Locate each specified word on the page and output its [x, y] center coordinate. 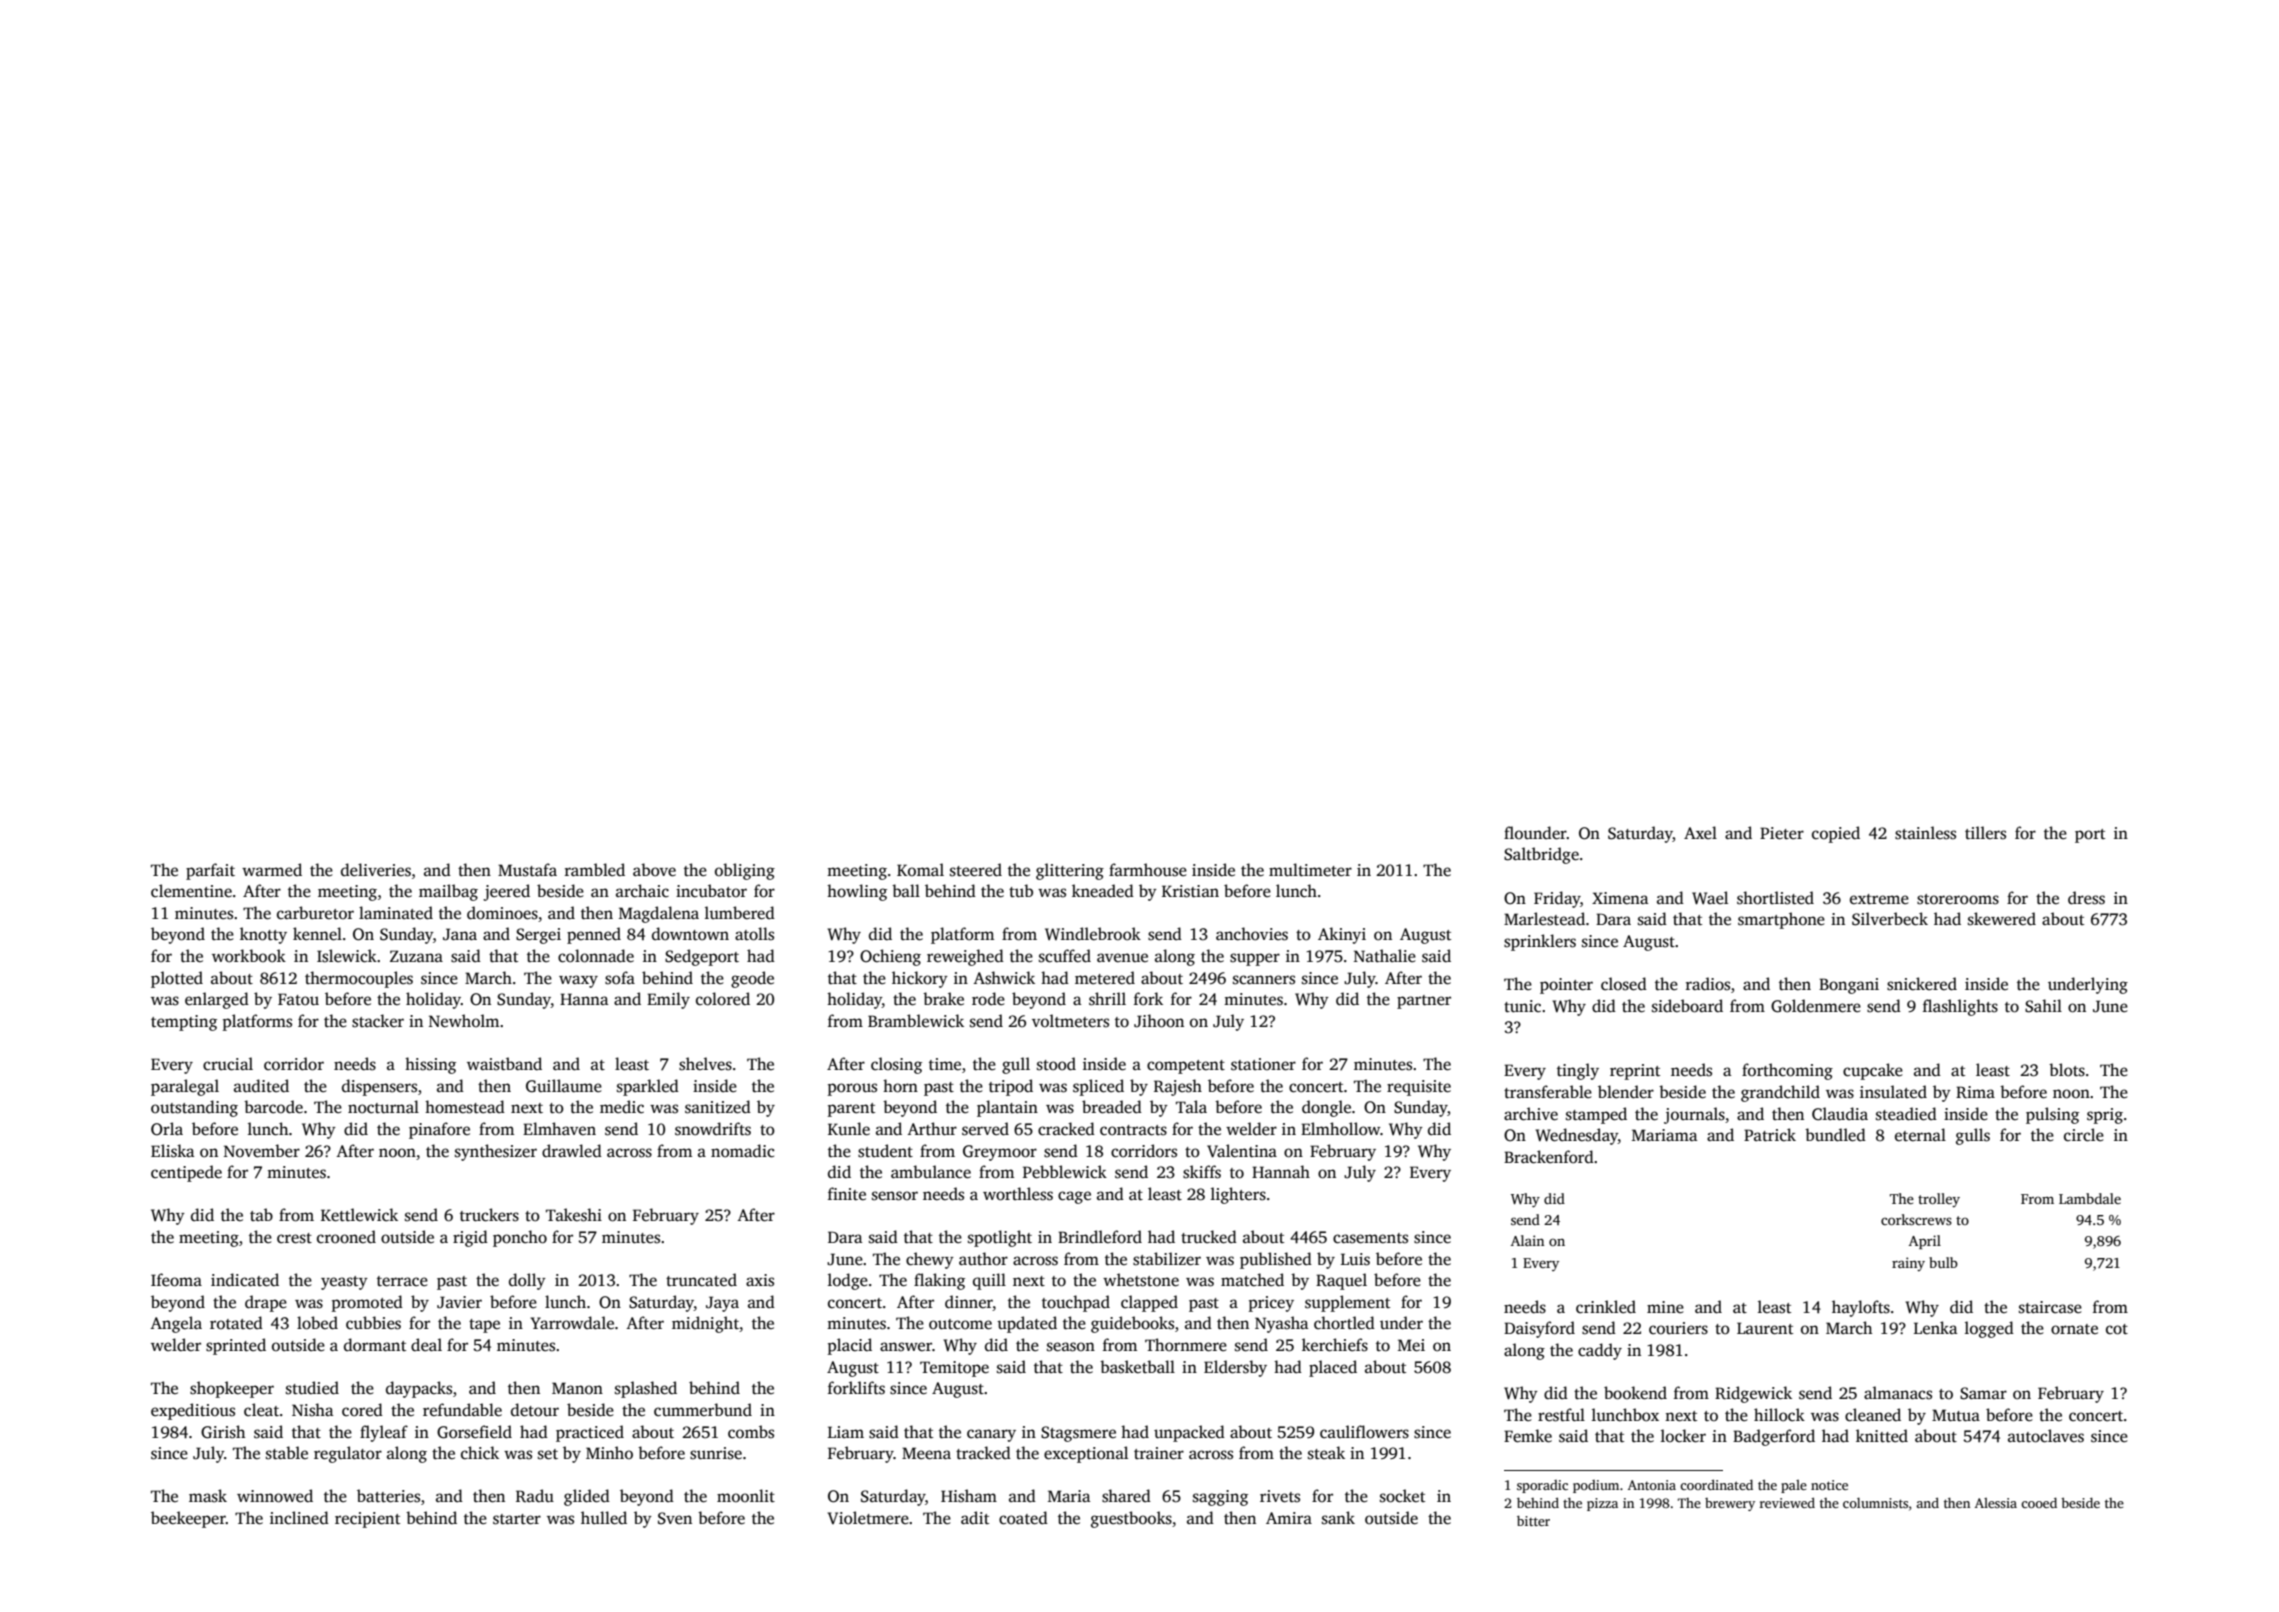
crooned [346, 1237]
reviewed [1787, 1502]
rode [988, 999]
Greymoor [1000, 1153]
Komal [920, 869]
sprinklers [1540, 942]
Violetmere [868, 1518]
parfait [210, 871]
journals [1694, 1115]
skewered [2002, 919]
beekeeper [188, 1519]
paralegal [185, 1087]
